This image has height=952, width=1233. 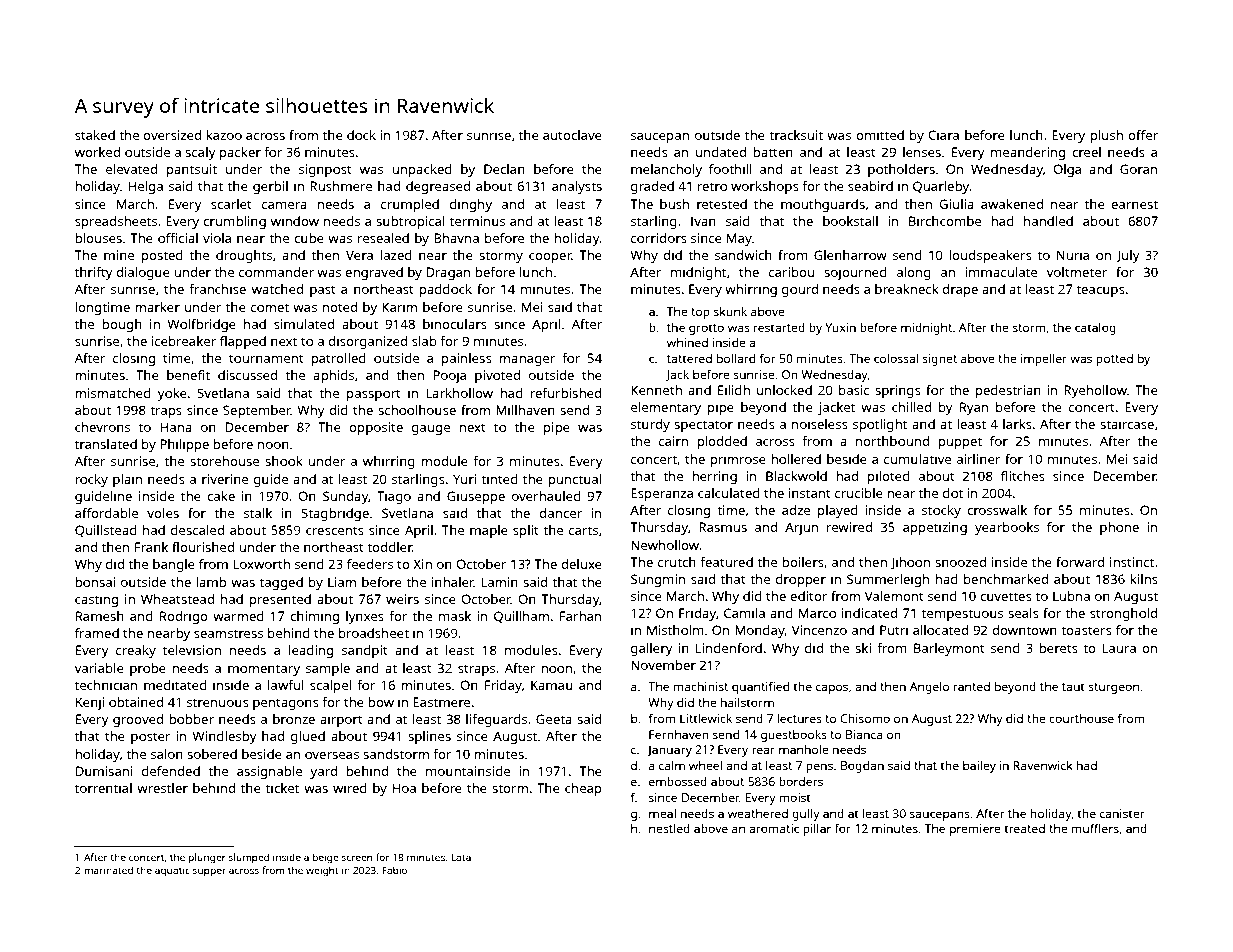 I want to click on salon, so click(x=167, y=754).
